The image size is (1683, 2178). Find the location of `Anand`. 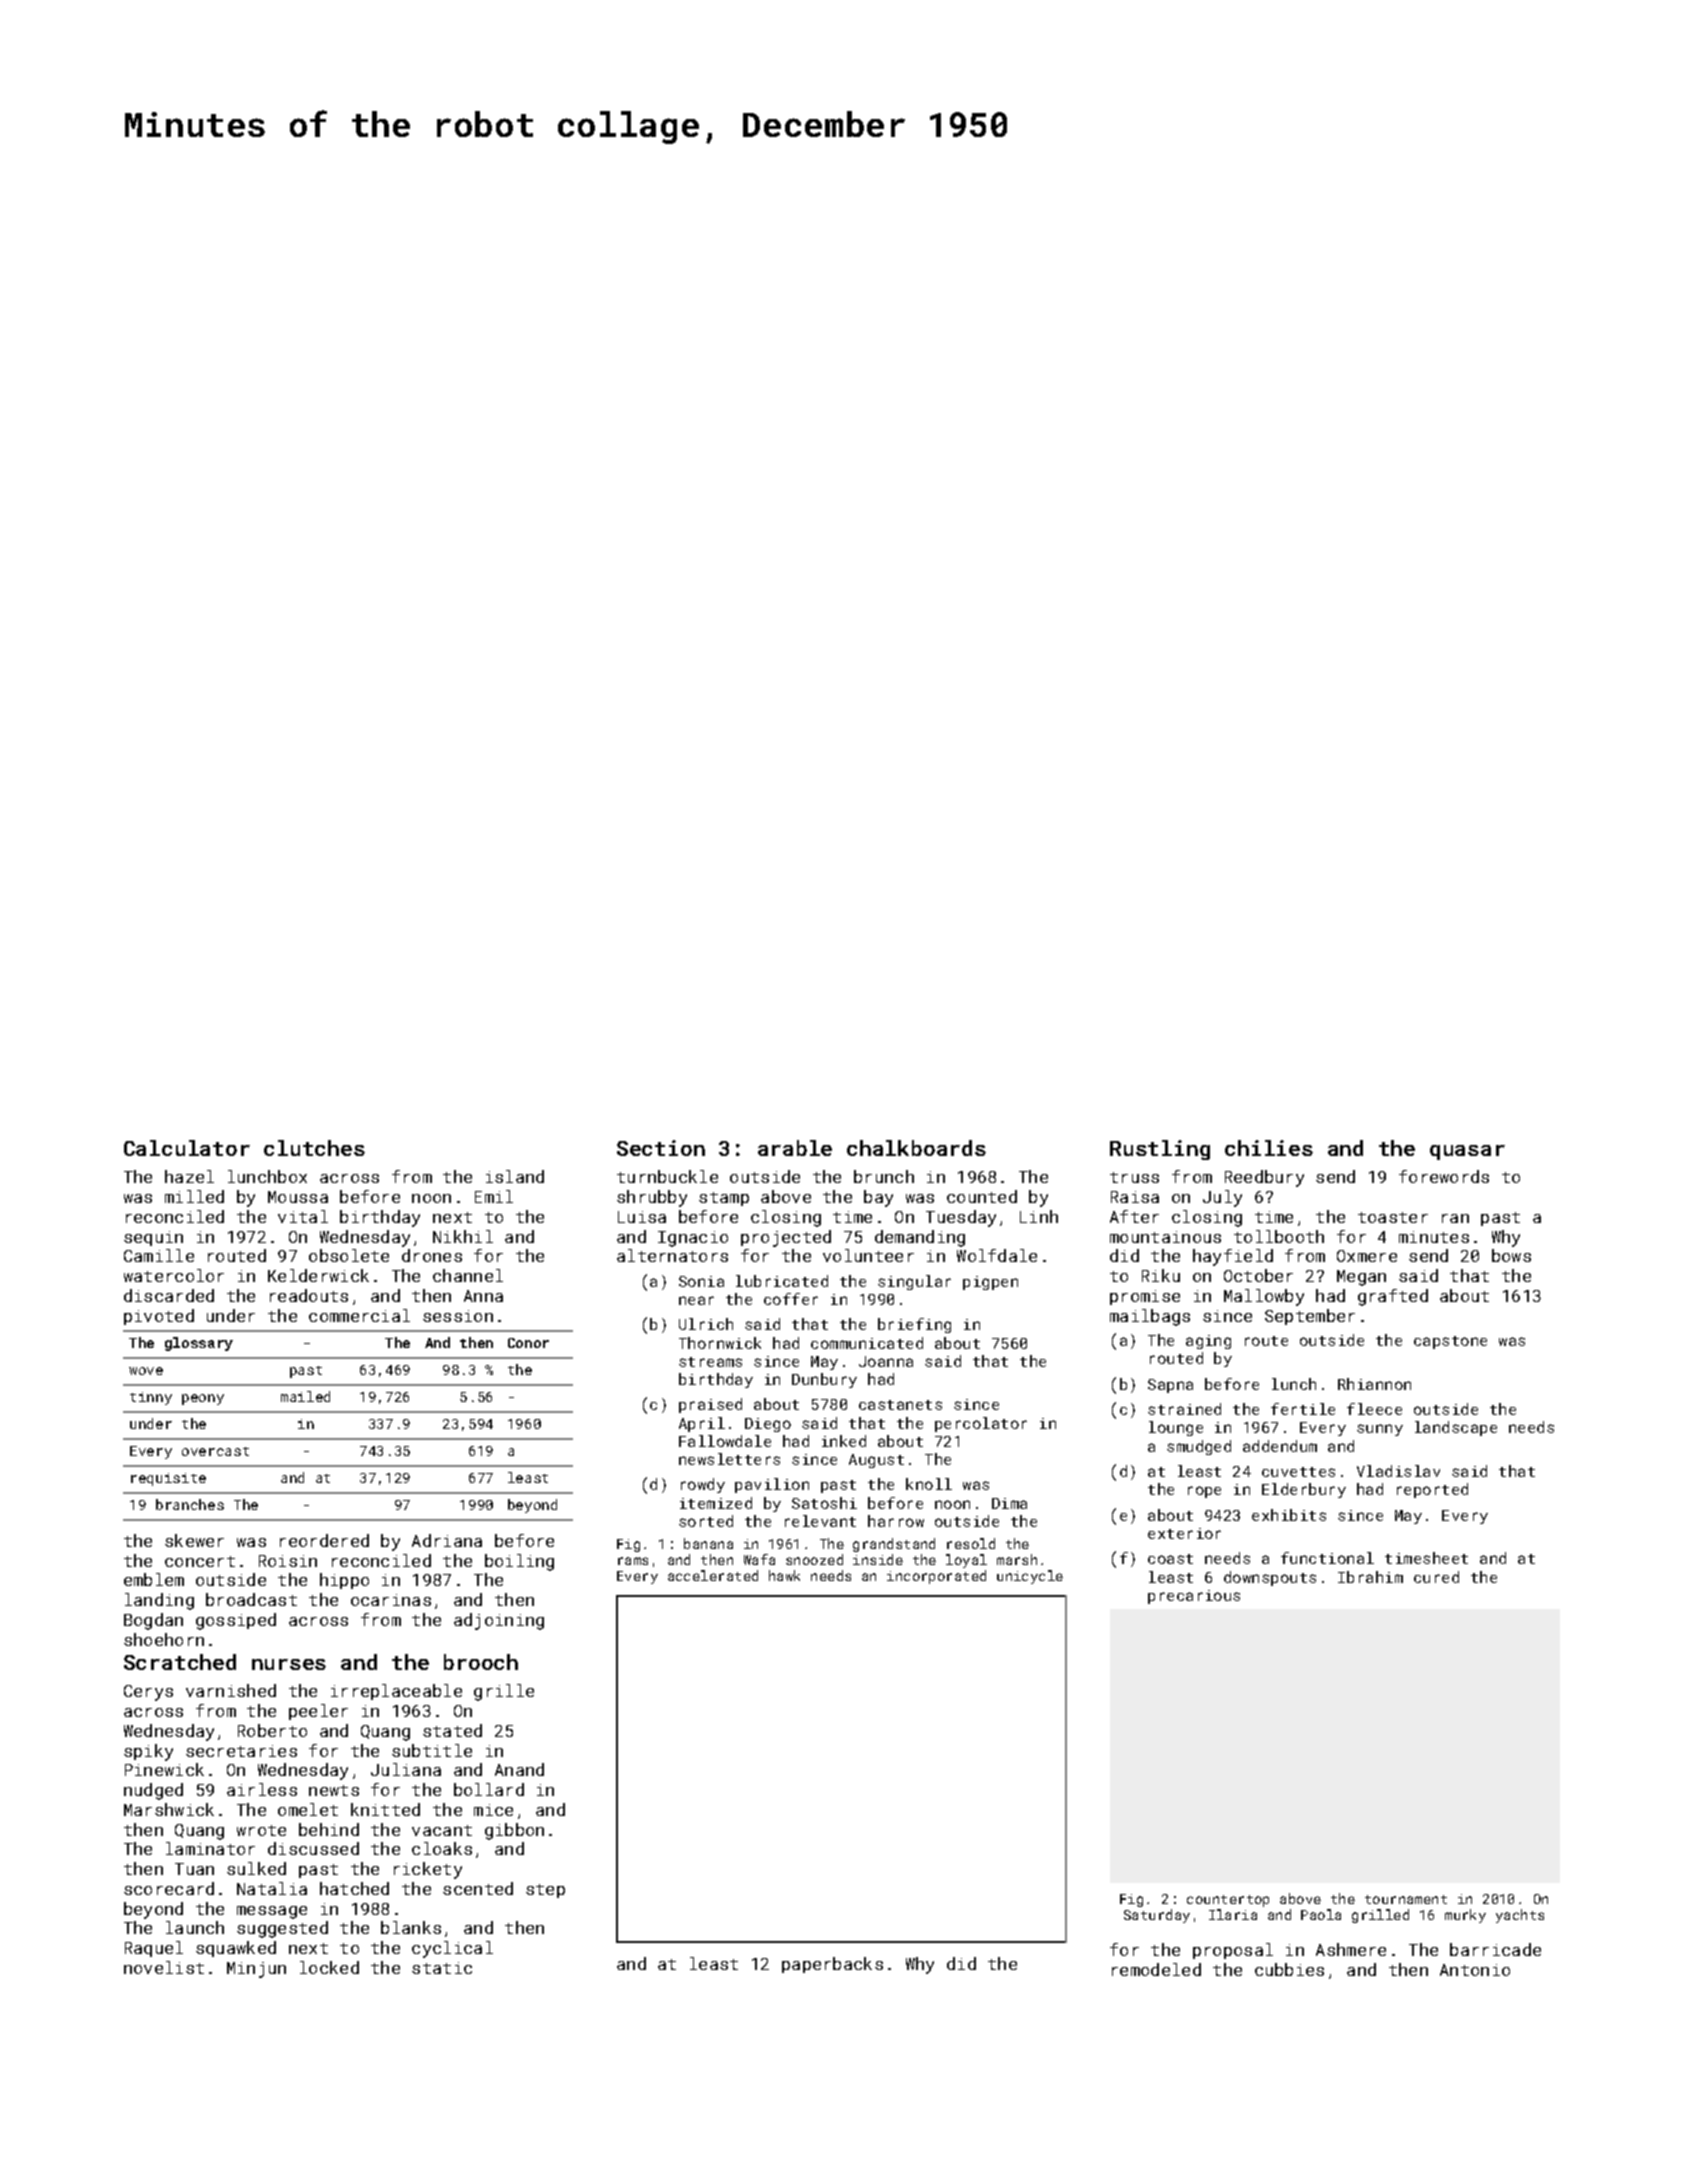

Anand is located at coordinates (519, 1769).
